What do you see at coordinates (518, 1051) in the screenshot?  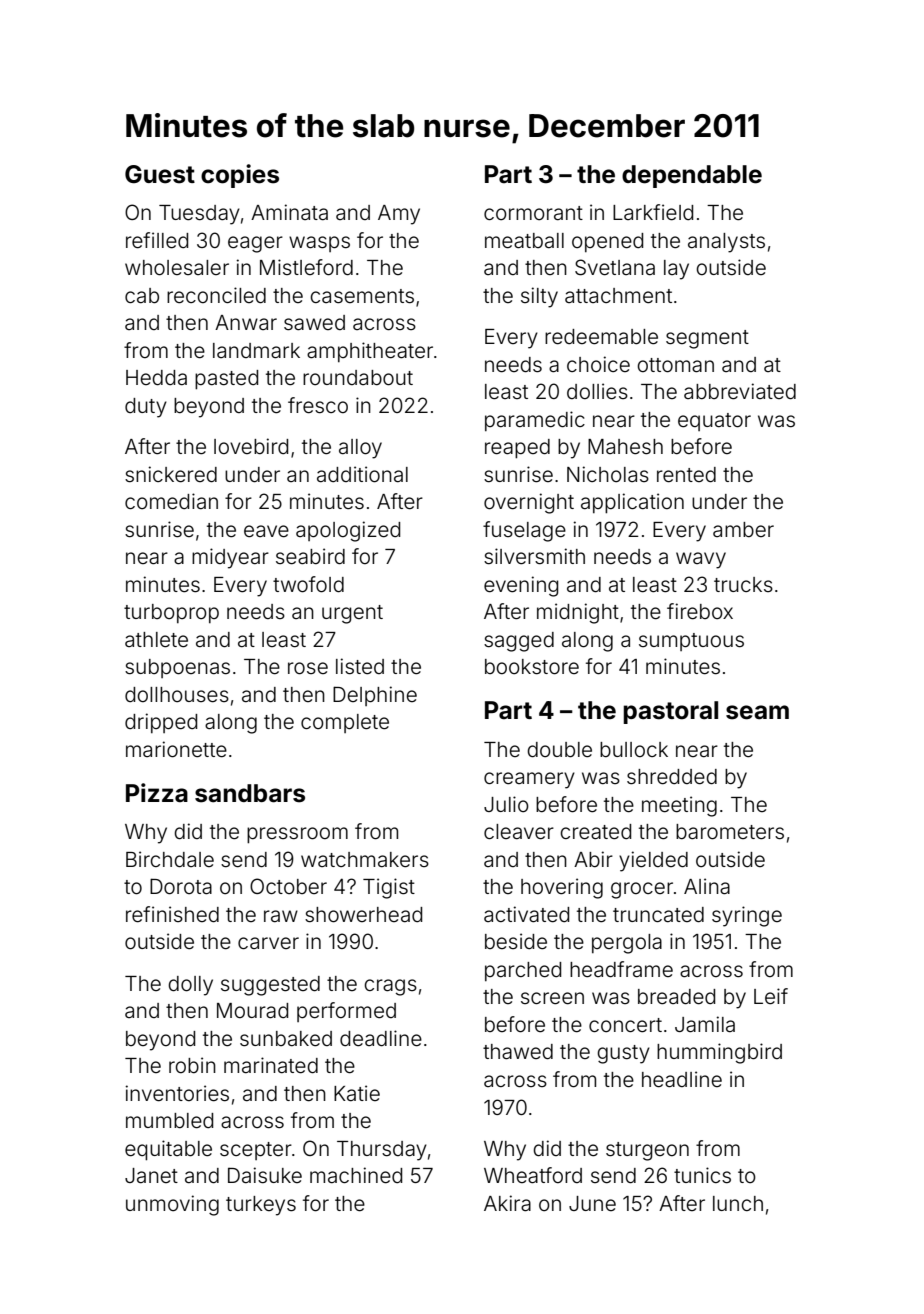 I see `thawed` at bounding box center [518, 1051].
